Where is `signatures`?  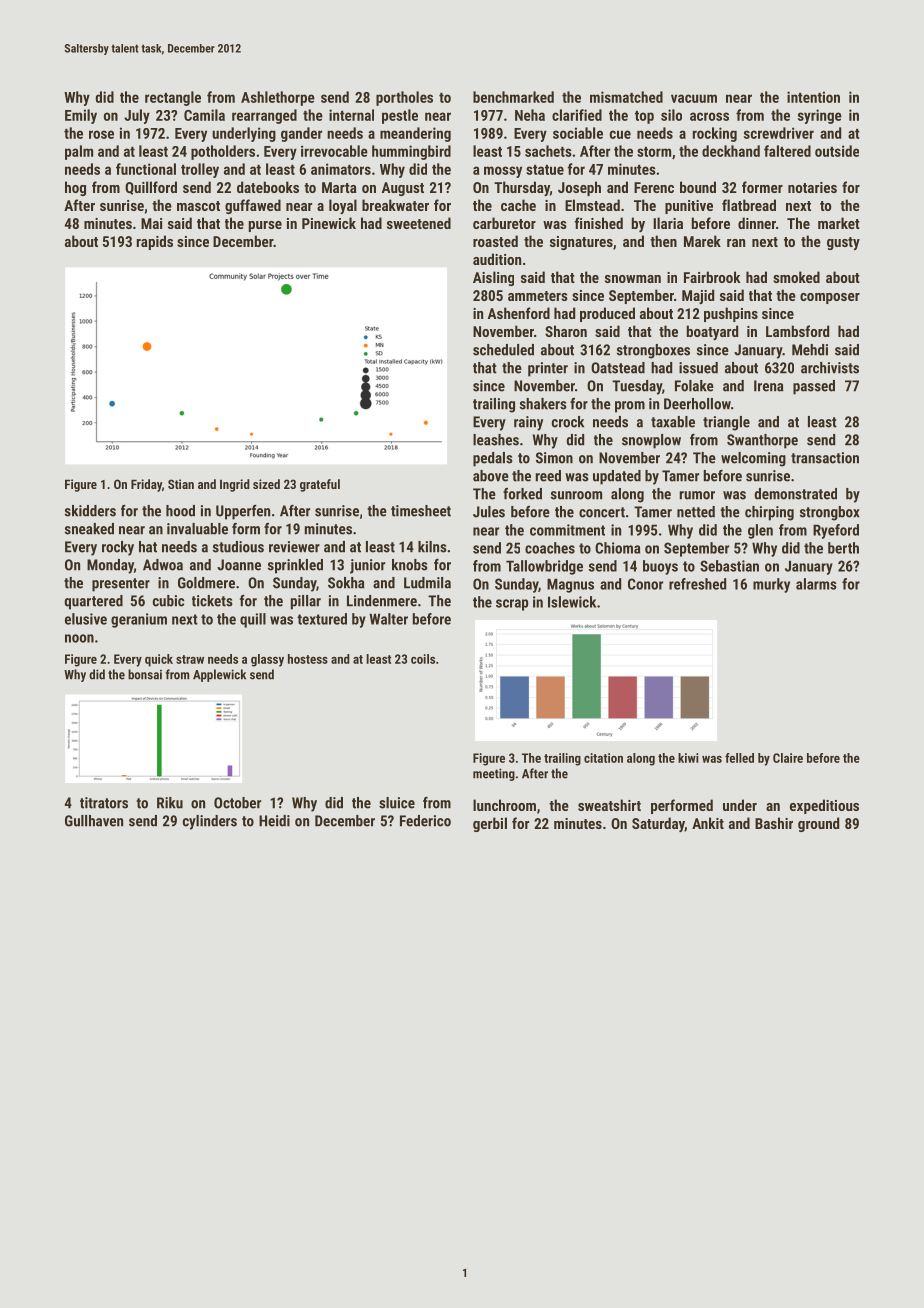
signatures is located at coordinates (581, 243).
